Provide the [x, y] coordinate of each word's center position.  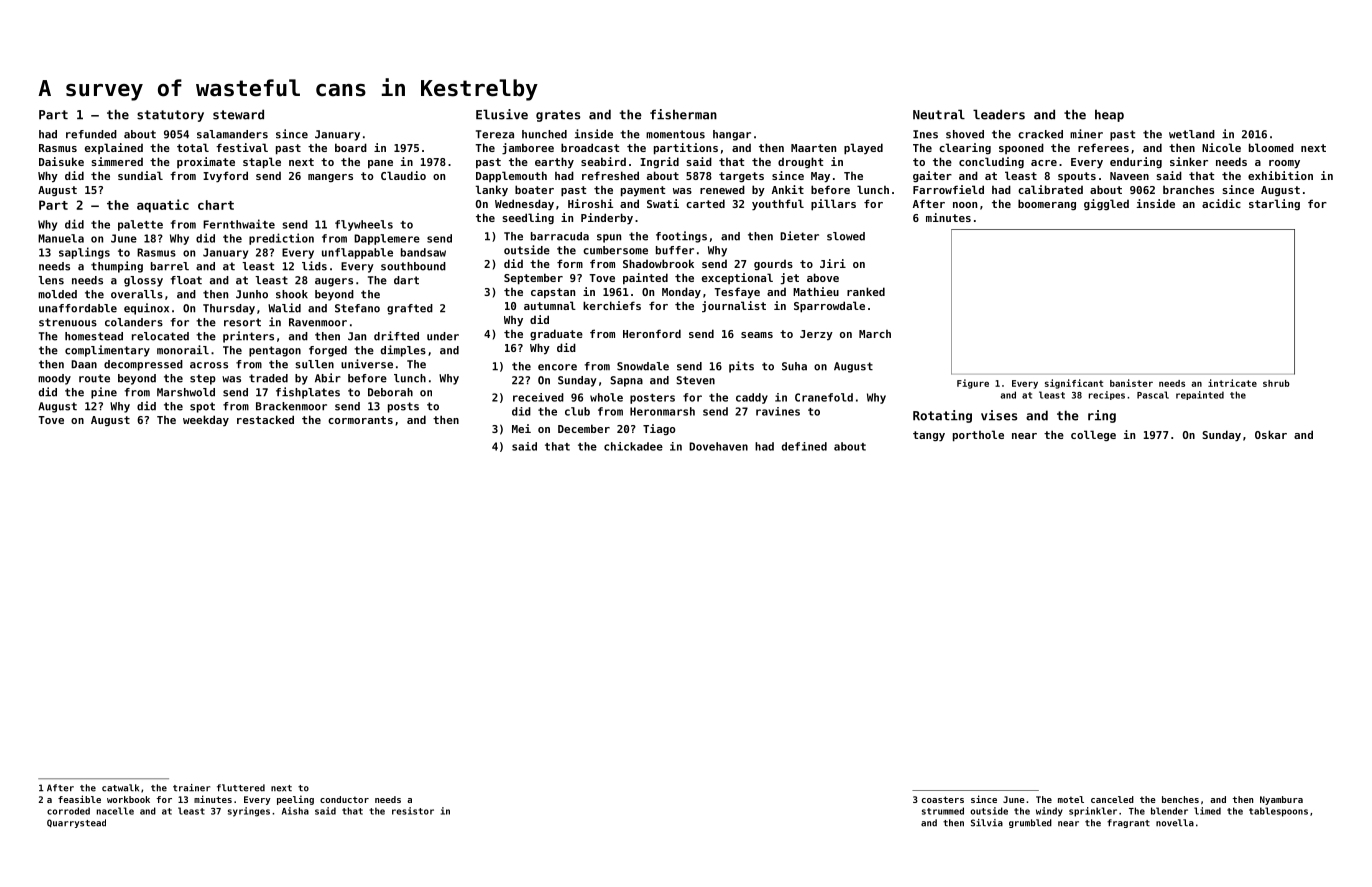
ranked [866, 291]
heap [1109, 115]
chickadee [633, 446]
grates [558, 116]
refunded [91, 134]
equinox [146, 309]
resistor [413, 811]
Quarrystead [76, 823]
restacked [265, 419]
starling [1274, 204]
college [1093, 435]
